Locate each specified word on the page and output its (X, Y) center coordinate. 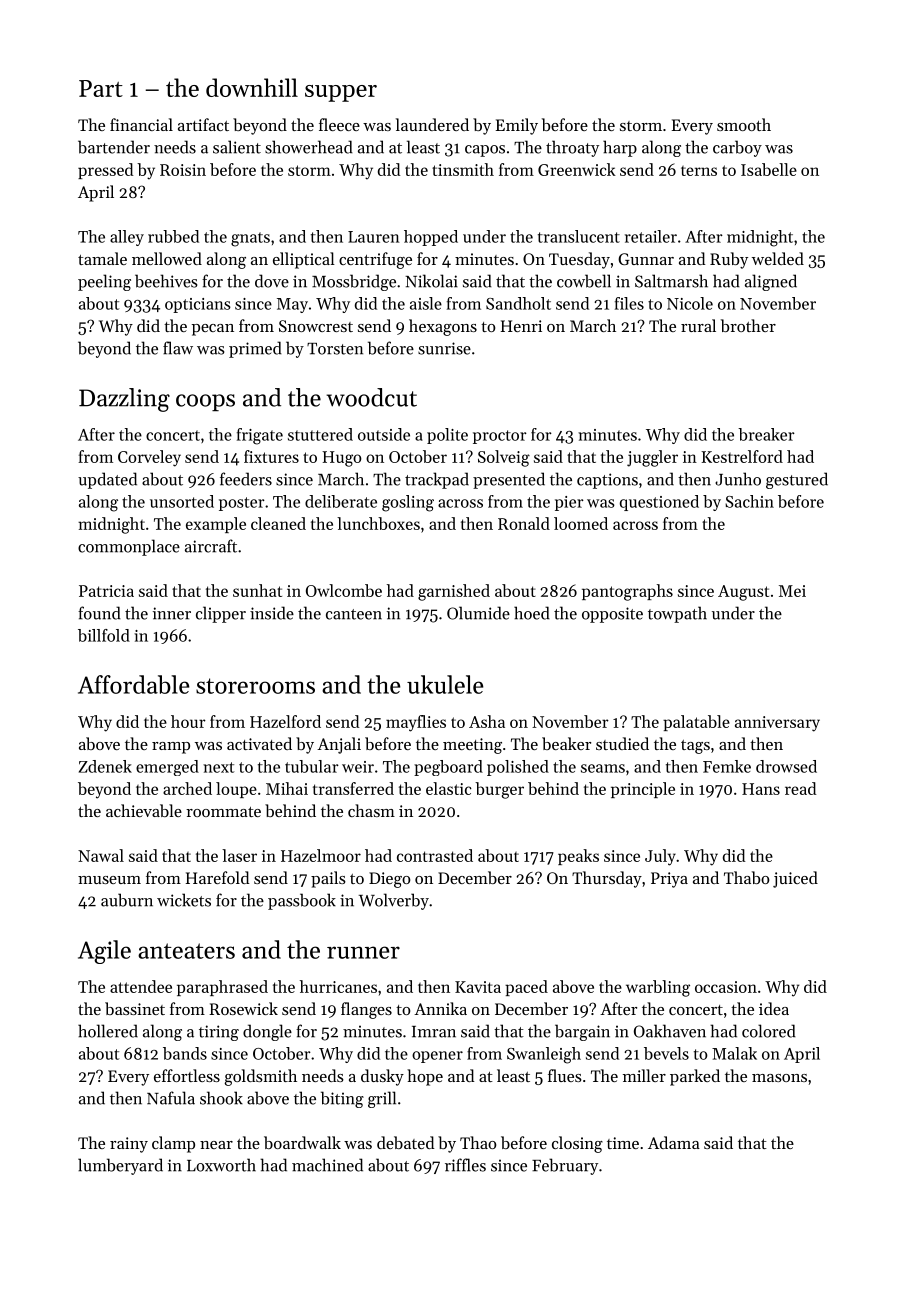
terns (699, 171)
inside (272, 613)
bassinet (135, 1008)
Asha (487, 721)
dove (272, 281)
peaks (578, 857)
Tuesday (579, 260)
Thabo (746, 877)
